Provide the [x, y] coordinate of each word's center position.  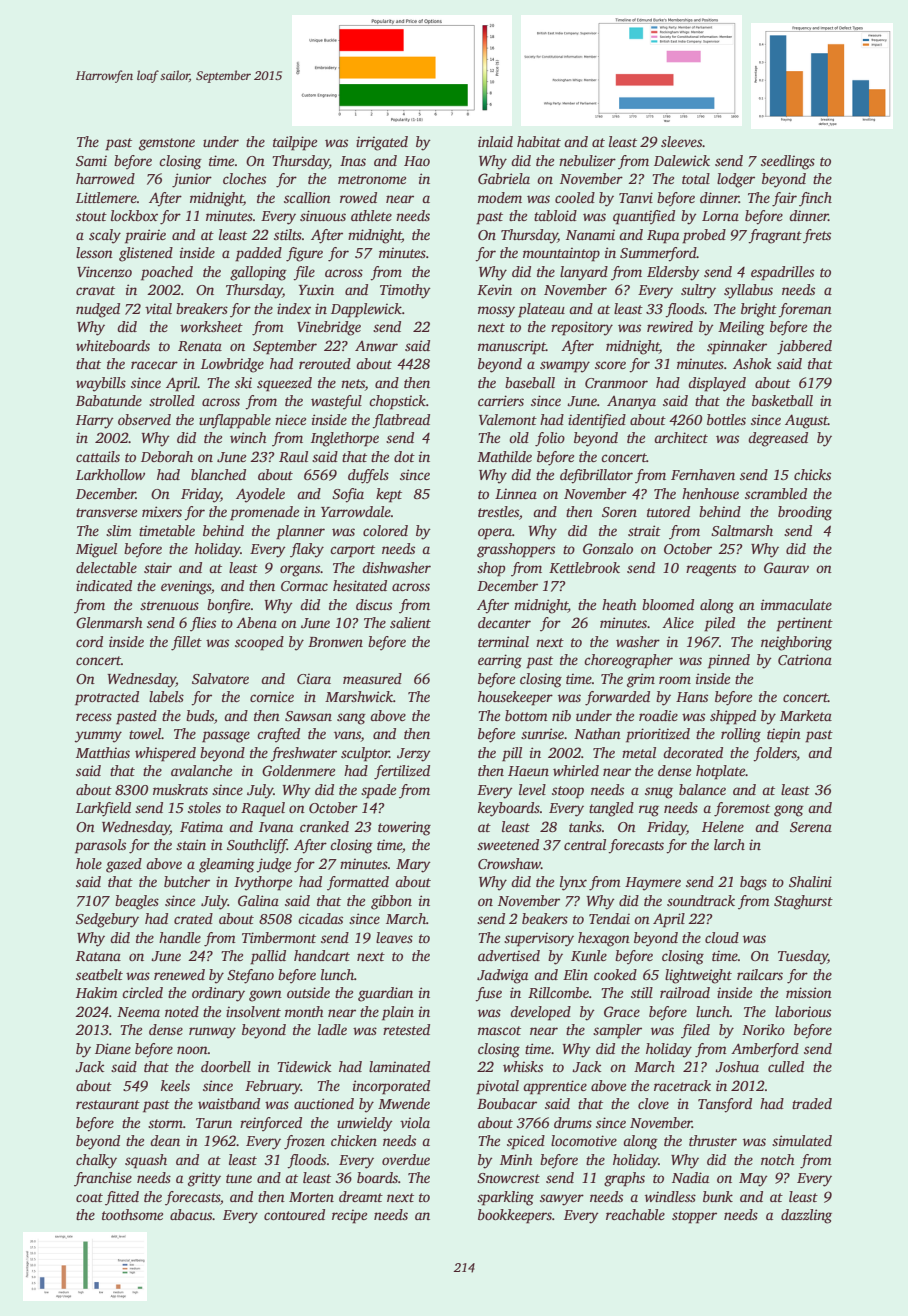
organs [300, 571]
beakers [545, 918]
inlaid [495, 141]
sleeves [681, 141]
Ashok [752, 363]
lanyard [584, 273]
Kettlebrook [584, 567]
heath [619, 604]
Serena [811, 827]
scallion [307, 197]
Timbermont [279, 937]
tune [239, 1178]
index [294, 308]
